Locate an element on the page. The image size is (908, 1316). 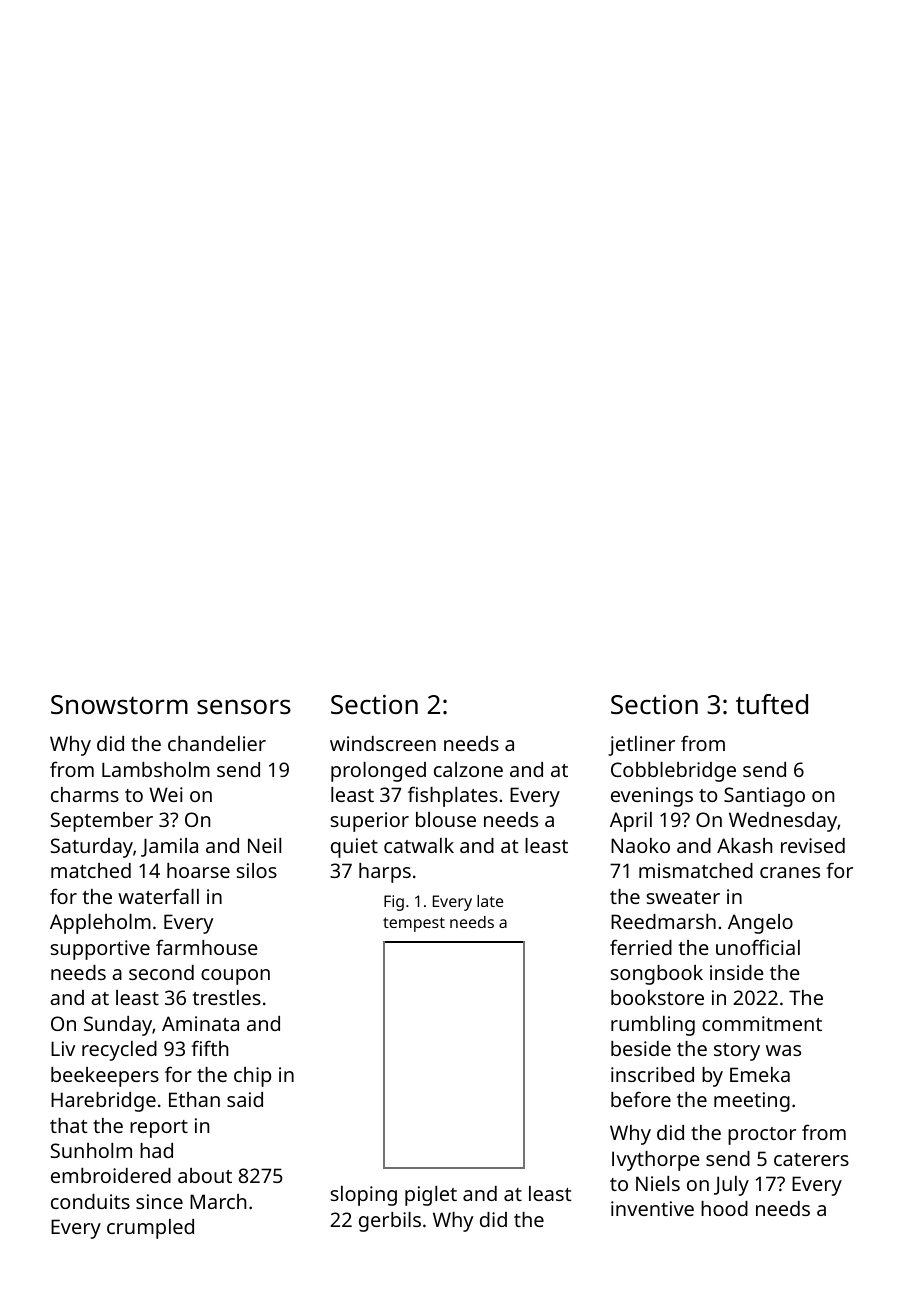
Liv is located at coordinates (63, 1048).
